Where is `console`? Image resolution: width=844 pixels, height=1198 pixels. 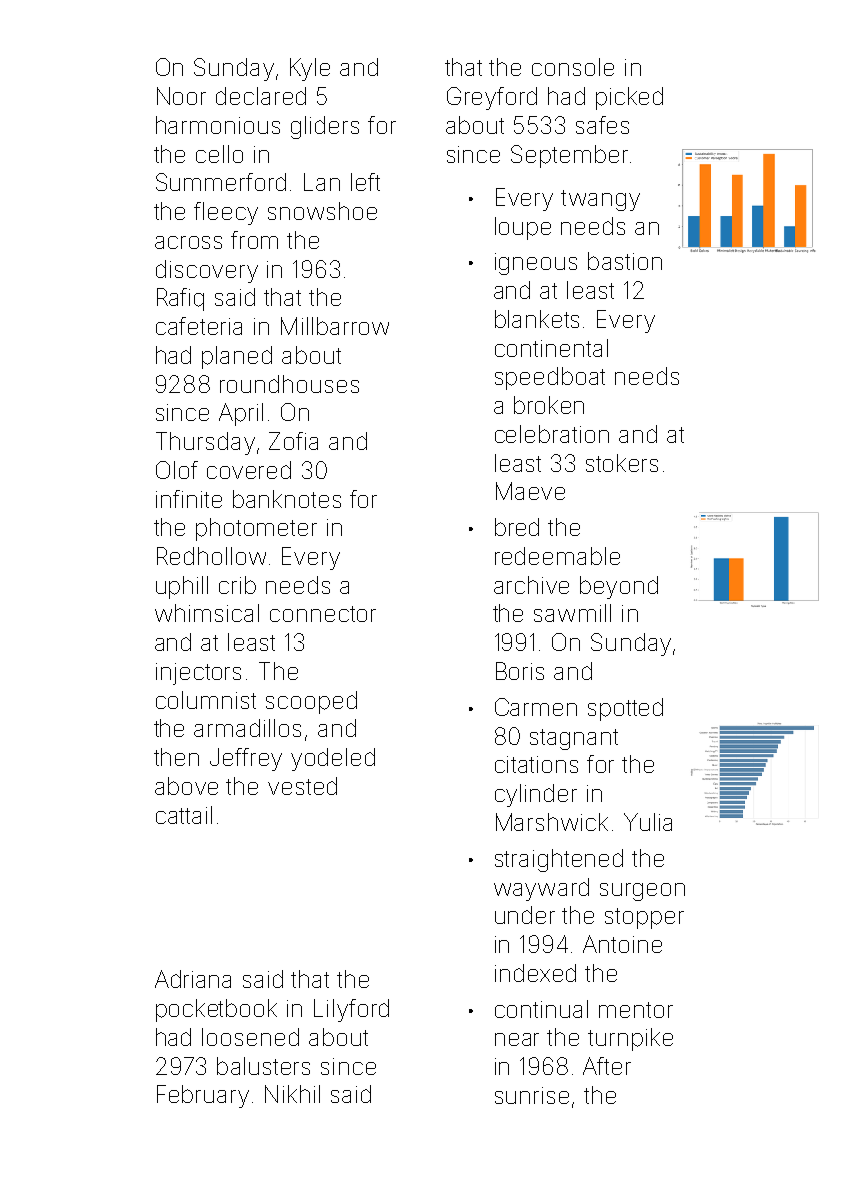 console is located at coordinates (573, 67).
